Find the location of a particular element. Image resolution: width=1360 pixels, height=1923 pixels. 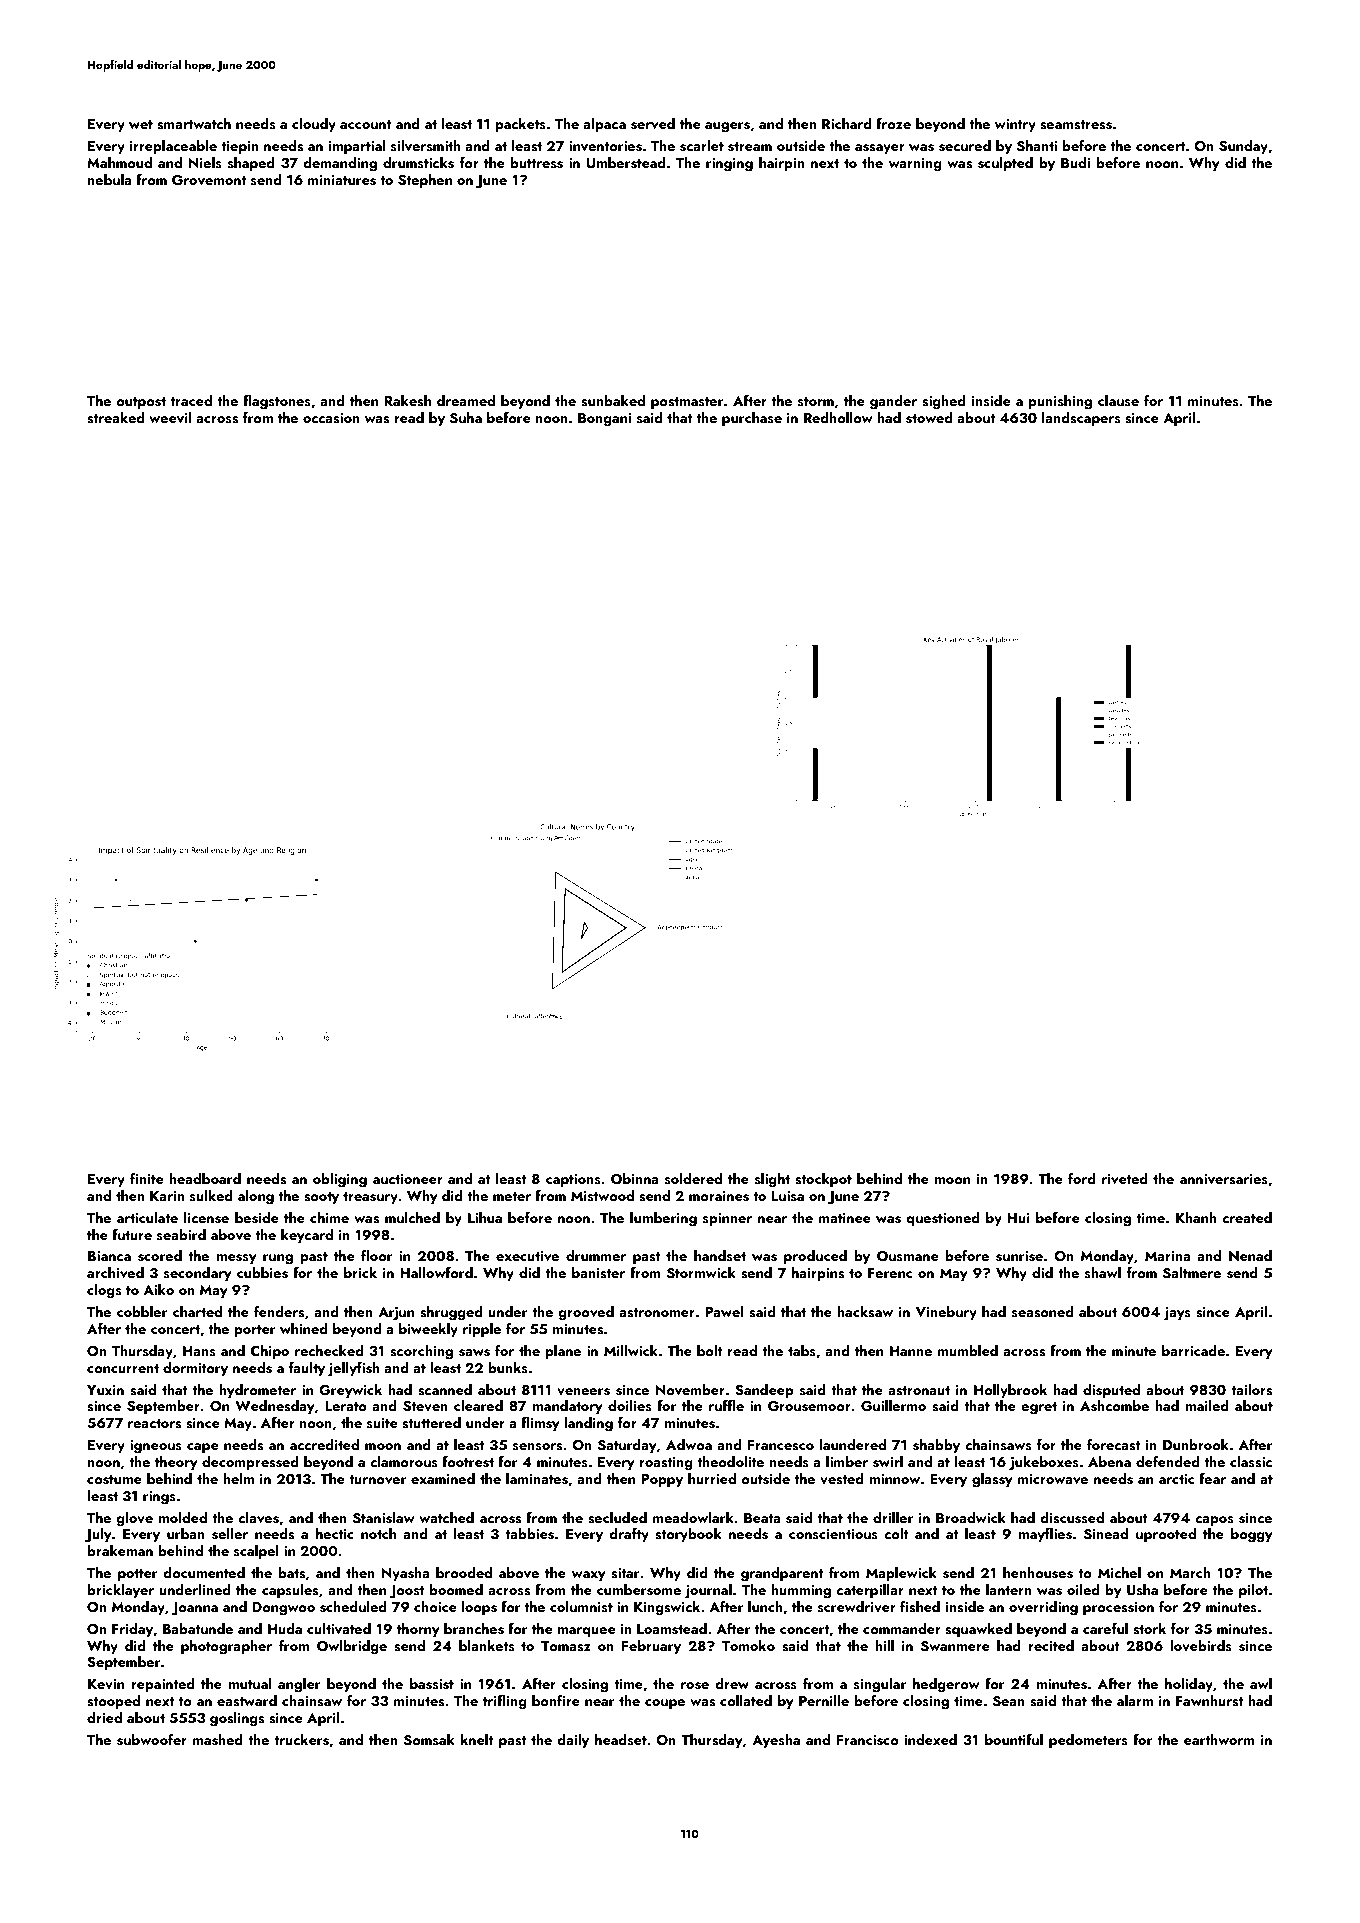

dreamed is located at coordinates (466, 400).
